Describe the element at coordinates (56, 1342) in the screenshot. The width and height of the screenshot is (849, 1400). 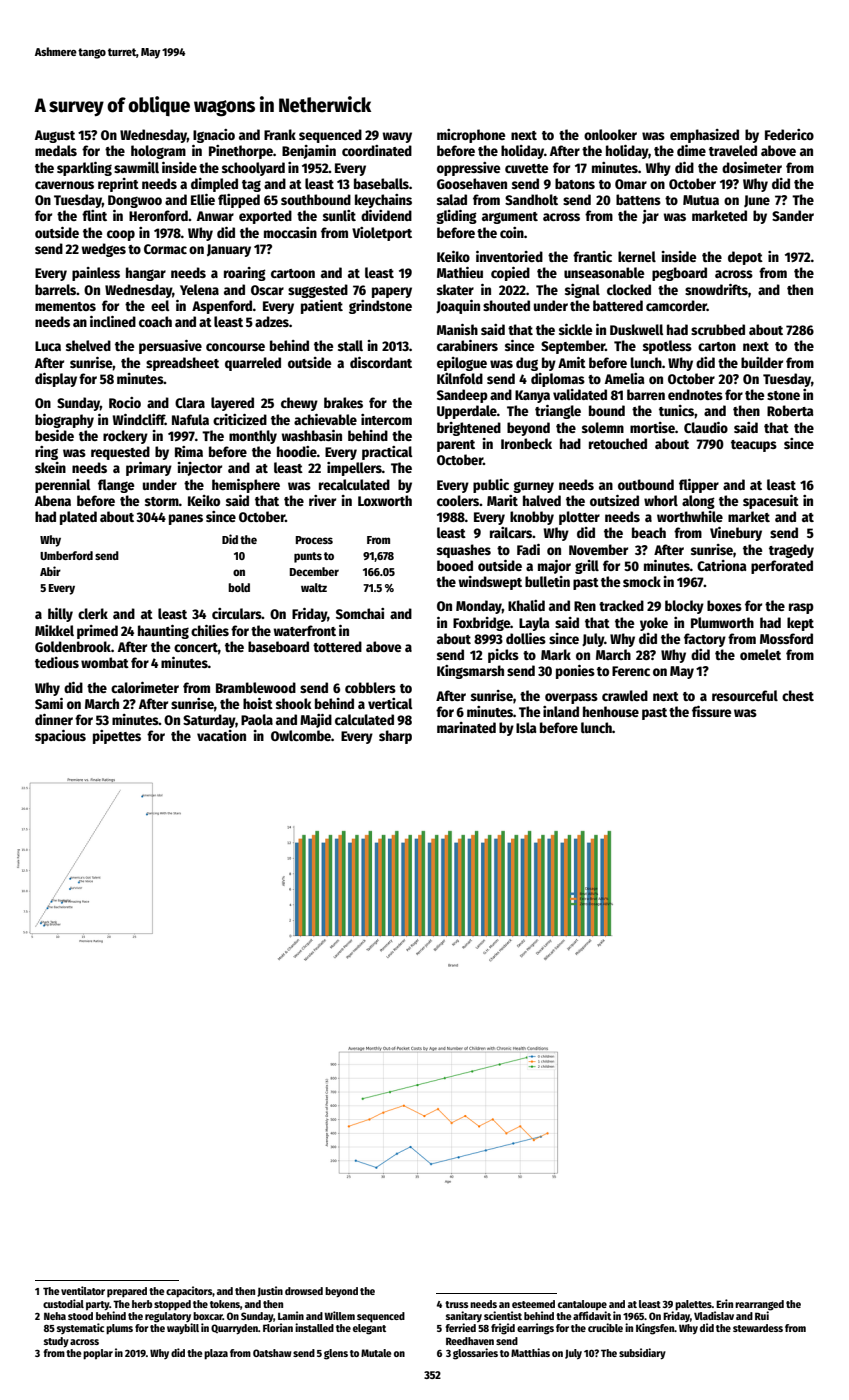
I see `study` at that location.
